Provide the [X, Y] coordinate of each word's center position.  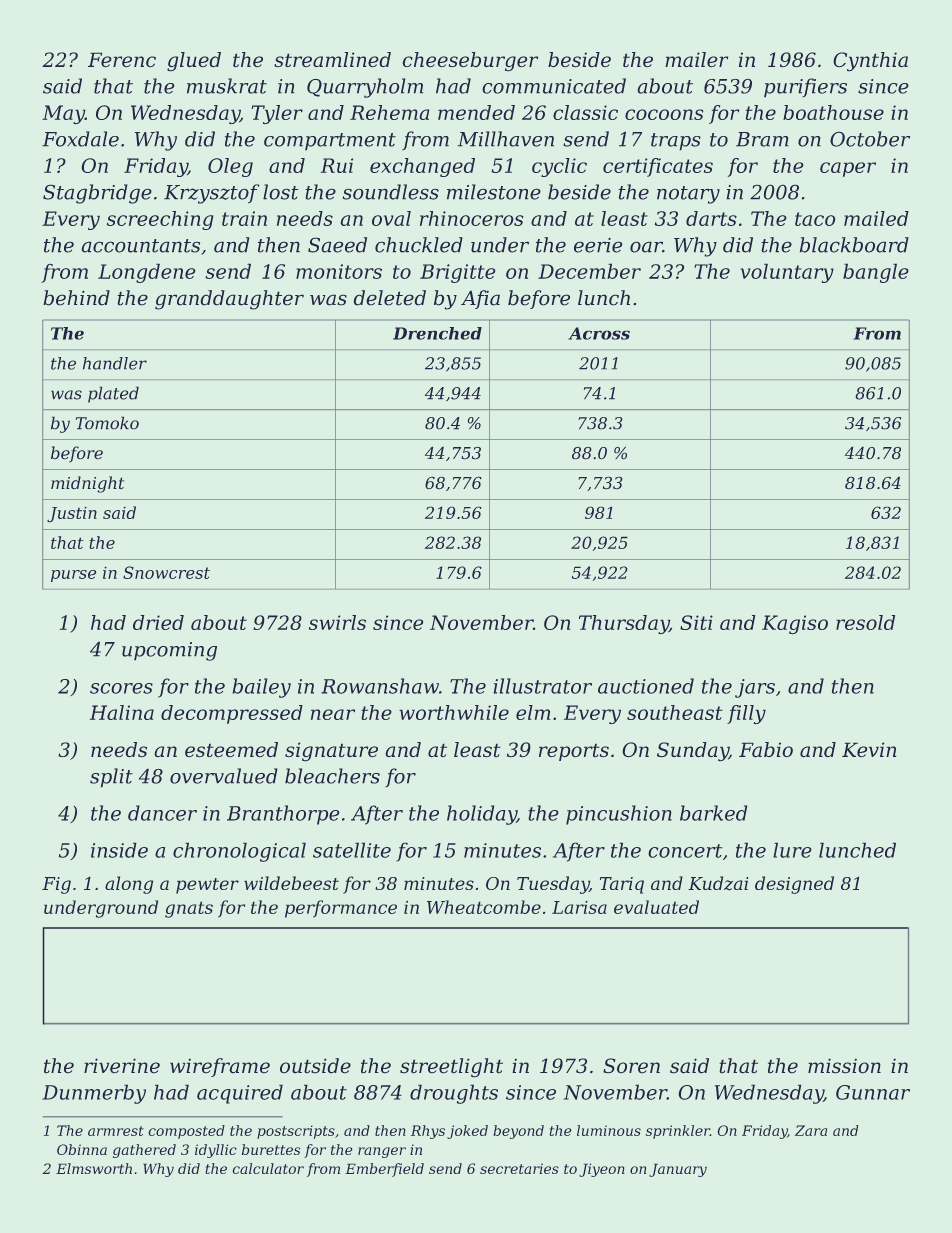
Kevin [869, 750]
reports [574, 752]
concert [685, 851]
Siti [696, 622]
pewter [207, 886]
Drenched [437, 333]
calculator [268, 1168]
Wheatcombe [484, 907]
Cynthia [870, 62]
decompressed [232, 714]
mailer [697, 60]
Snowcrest [166, 572]
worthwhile [454, 712]
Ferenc [122, 60]
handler [115, 363]
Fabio [766, 750]
